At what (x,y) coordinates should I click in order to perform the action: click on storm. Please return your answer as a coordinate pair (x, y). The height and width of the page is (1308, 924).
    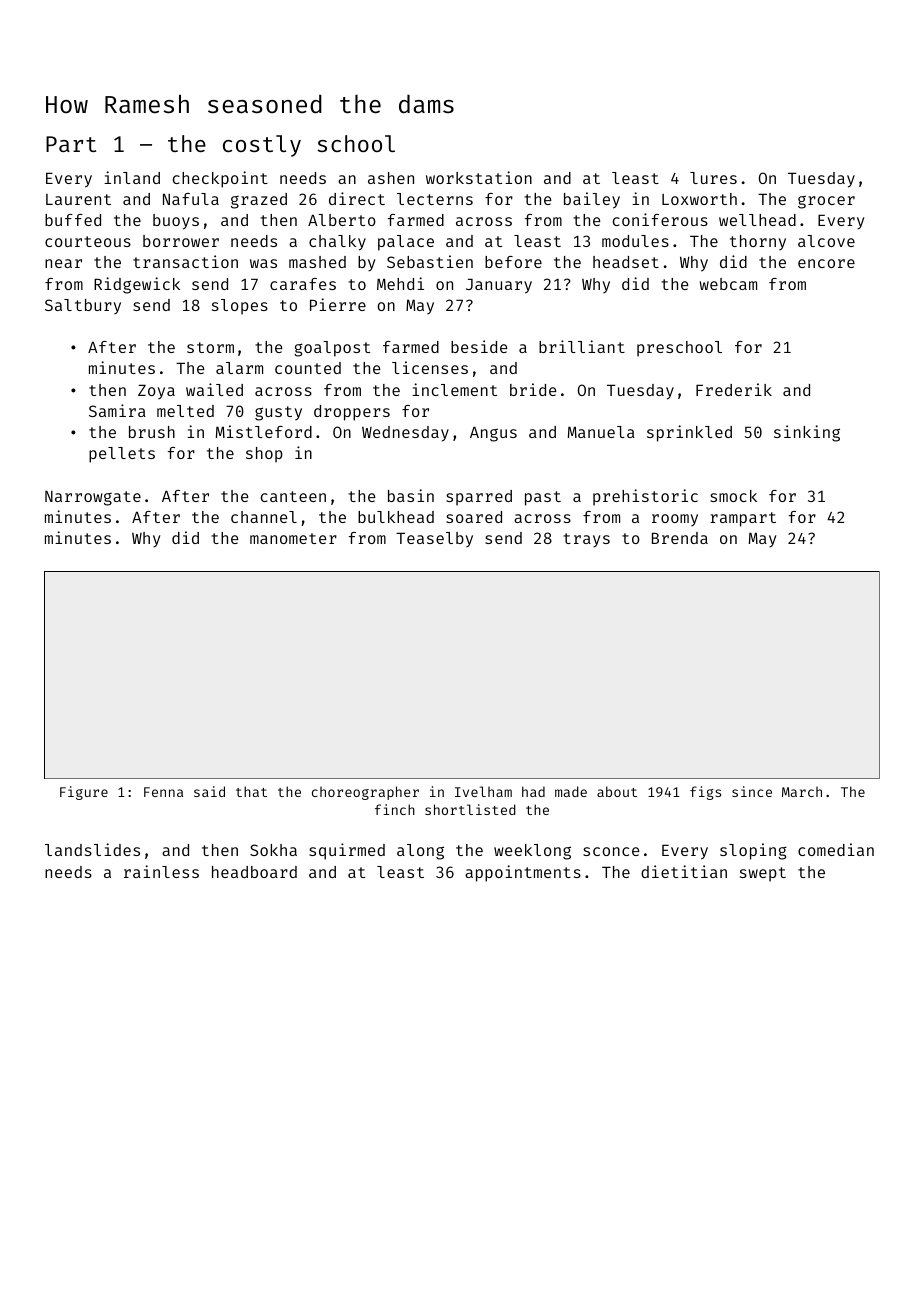
    Looking at the image, I should click on (210, 347).
